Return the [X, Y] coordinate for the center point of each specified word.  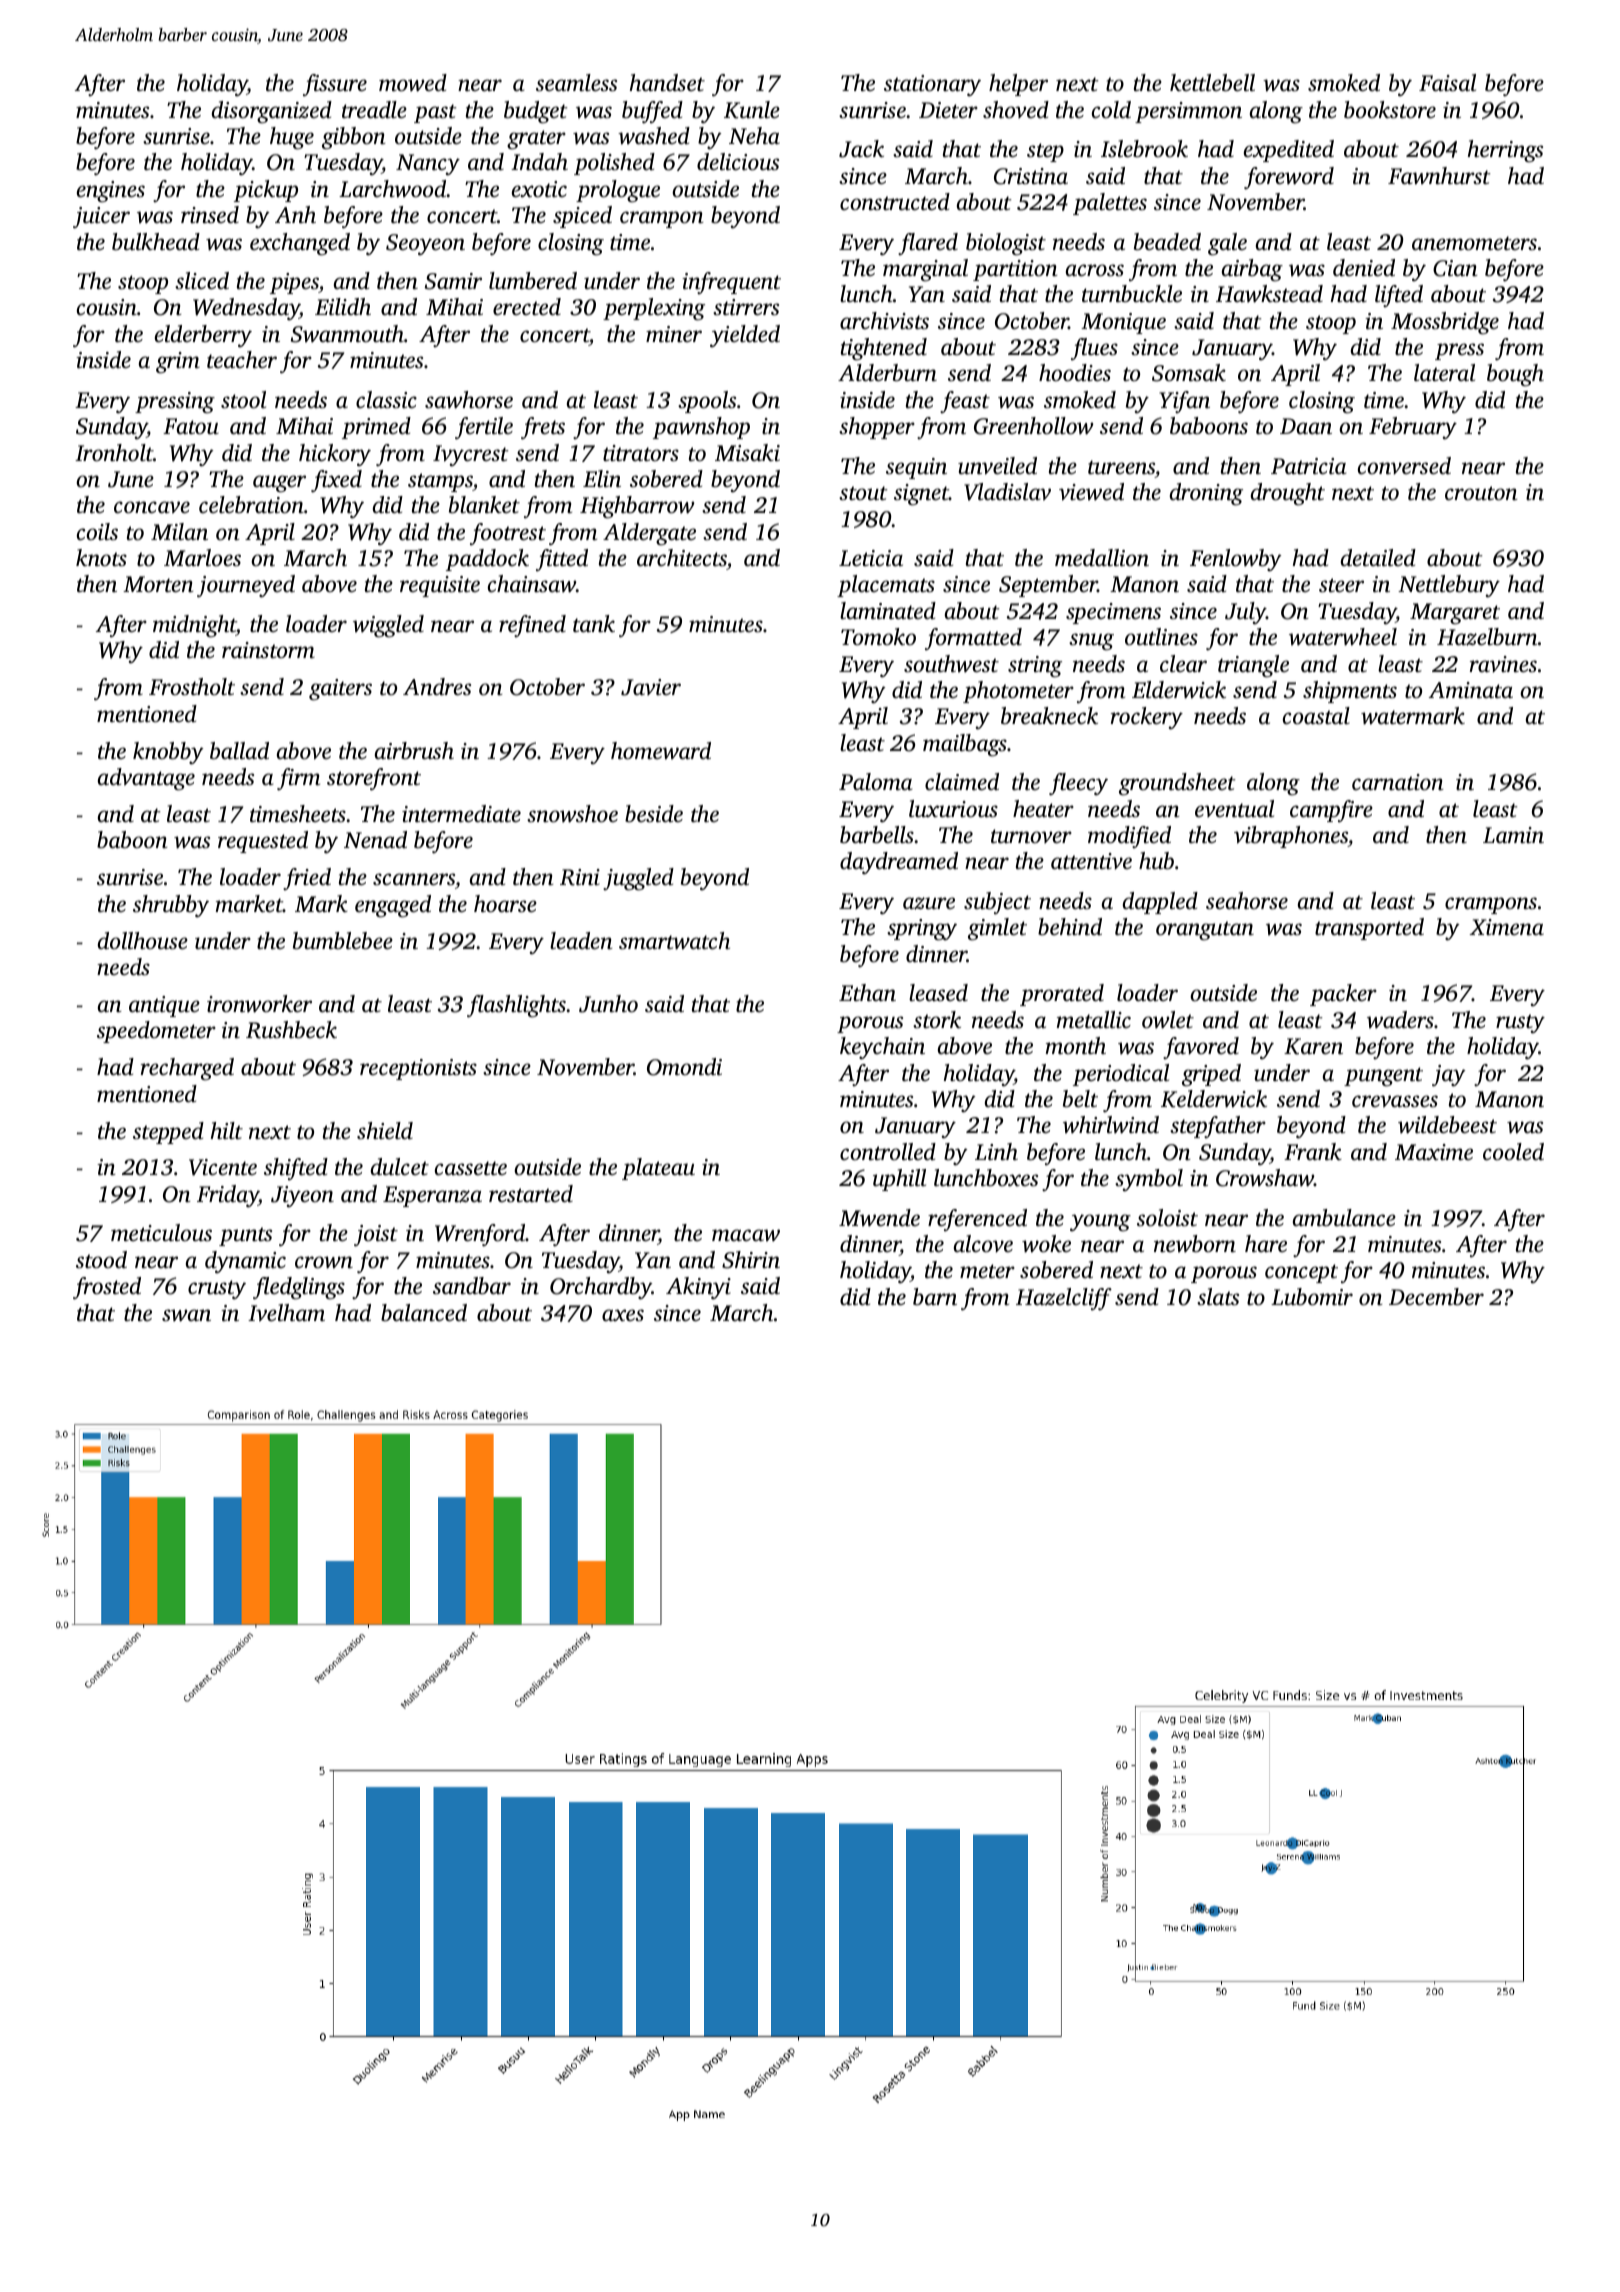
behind [1070, 927]
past [435, 113]
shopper [877, 428]
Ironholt [114, 453]
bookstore [1390, 110]
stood [101, 1260]
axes [623, 1315]
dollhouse [143, 941]
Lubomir [1312, 1297]
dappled [1160, 903]
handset [667, 83]
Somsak [1189, 373]
